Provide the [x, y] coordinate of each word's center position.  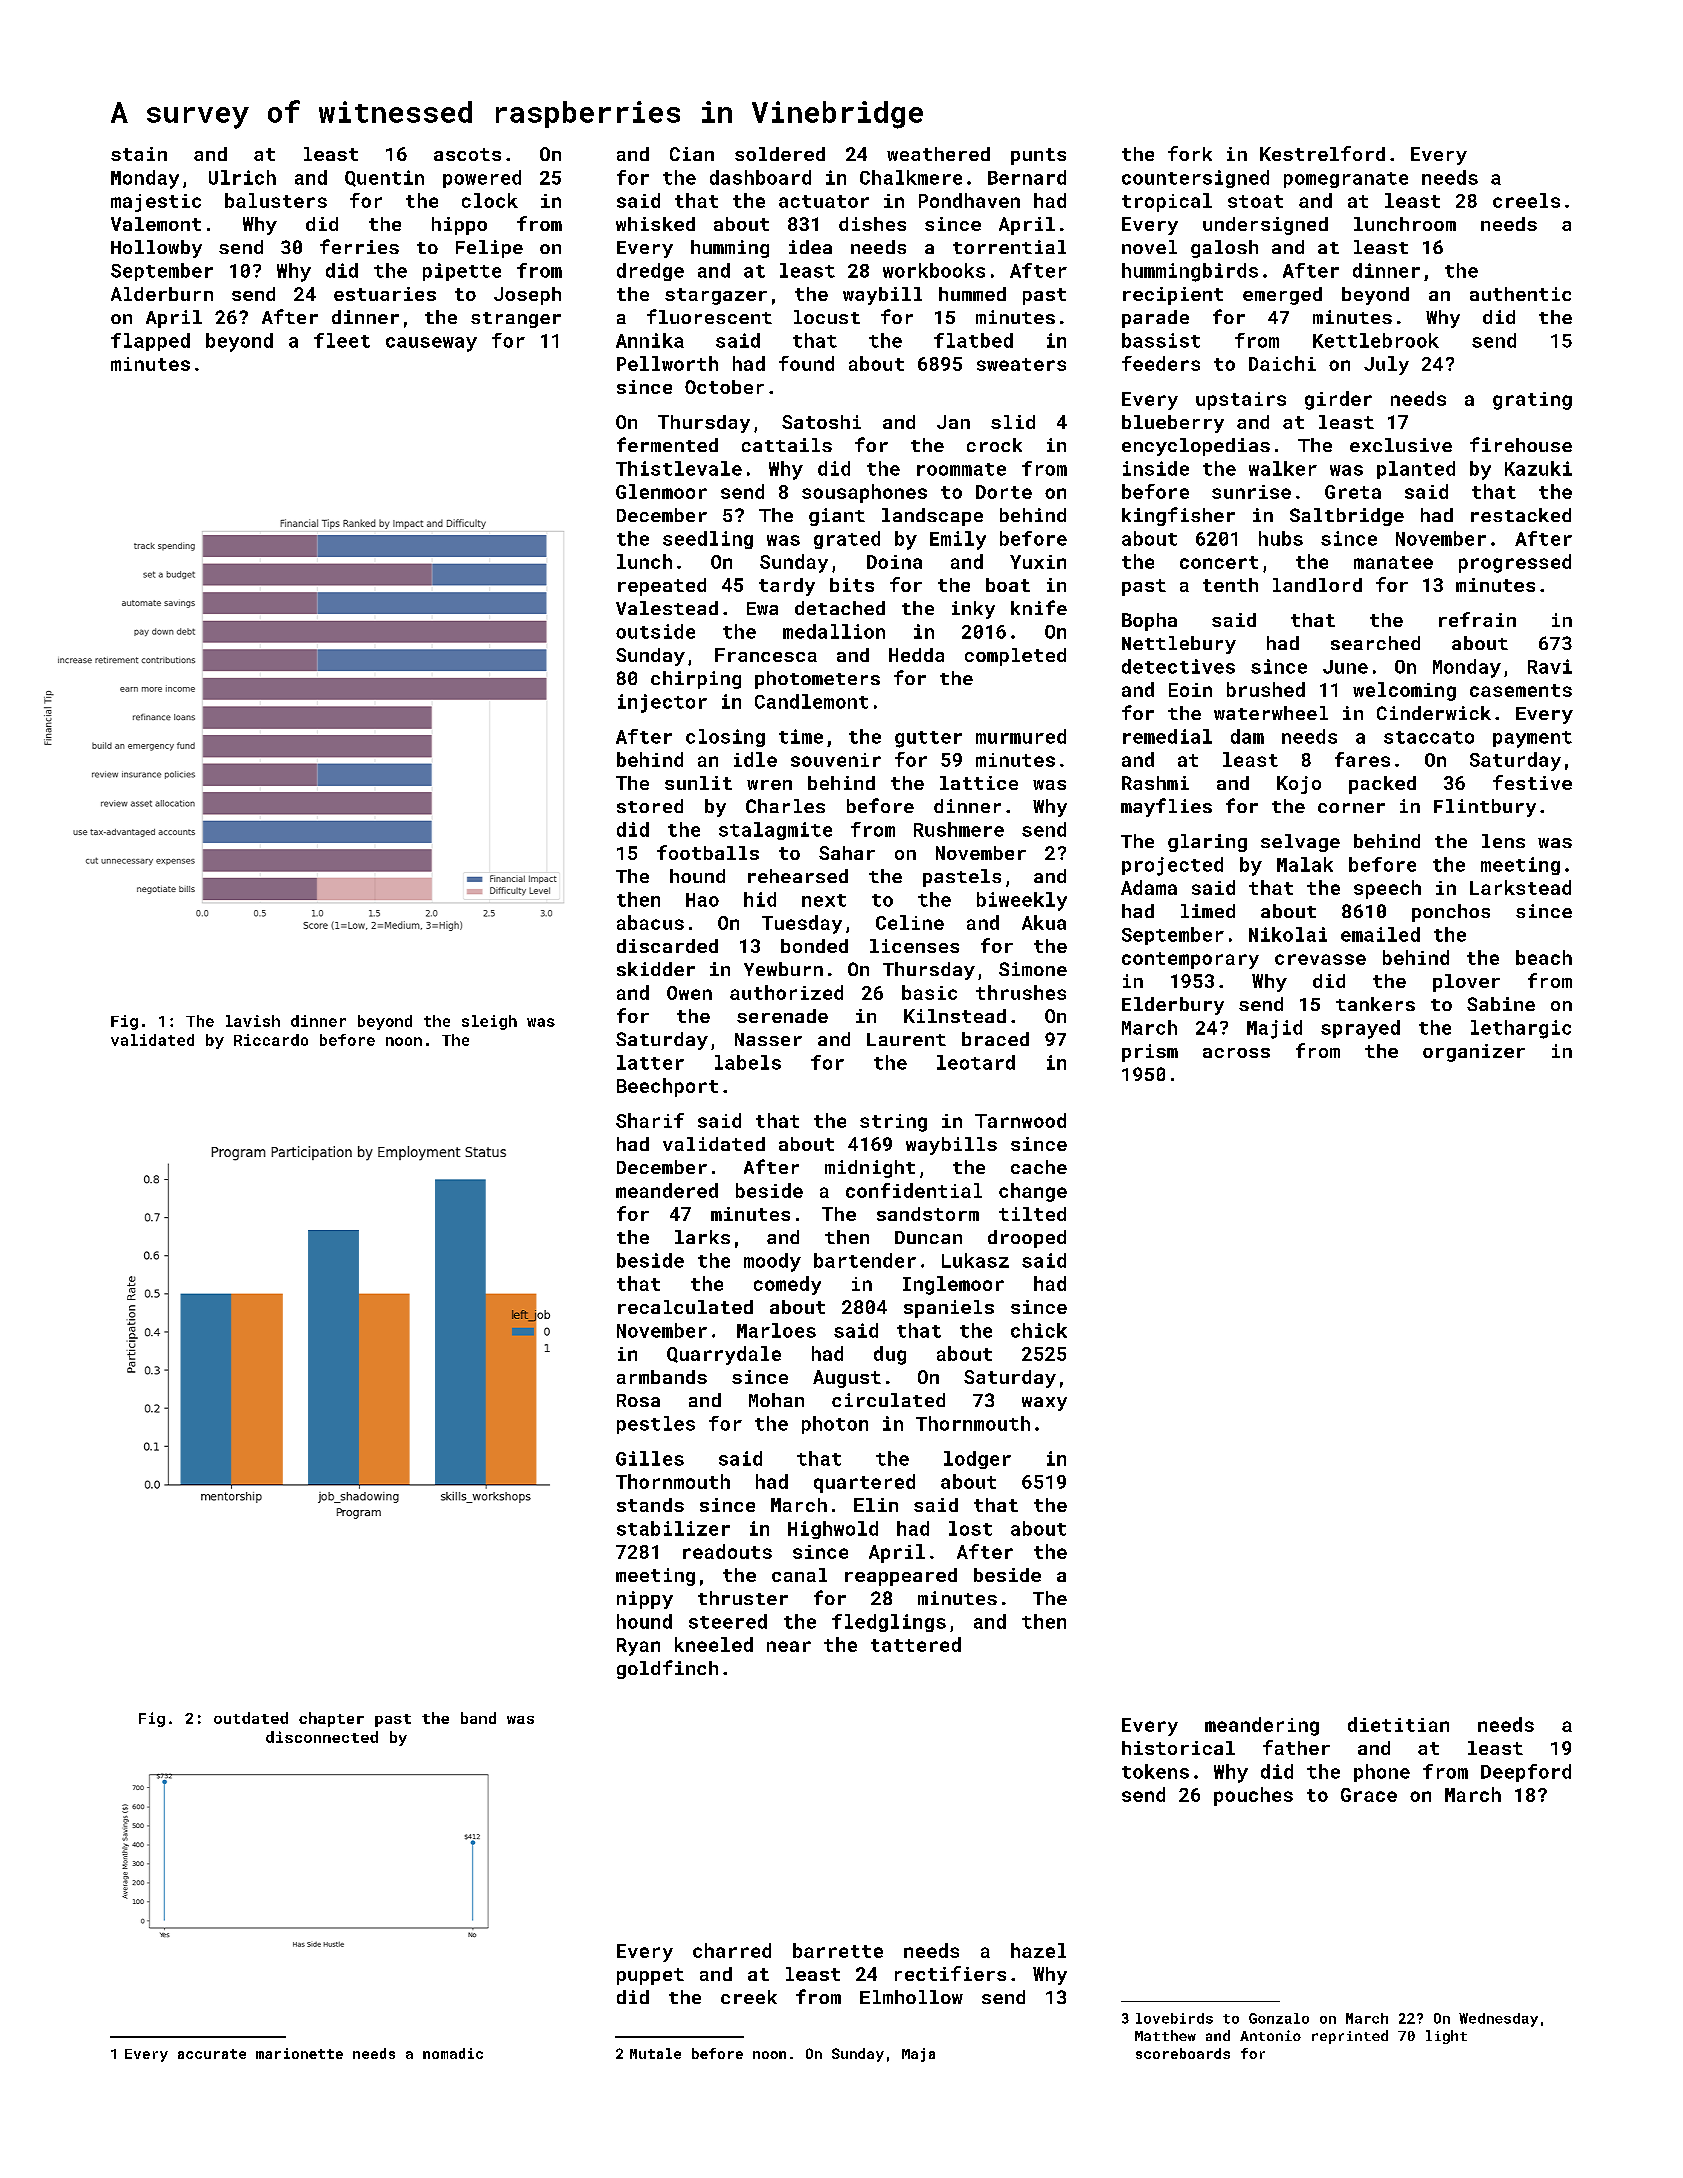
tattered [916, 1644]
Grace [1369, 1795]
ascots [467, 154]
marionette [299, 2053]
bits [852, 585]
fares [1362, 759]
